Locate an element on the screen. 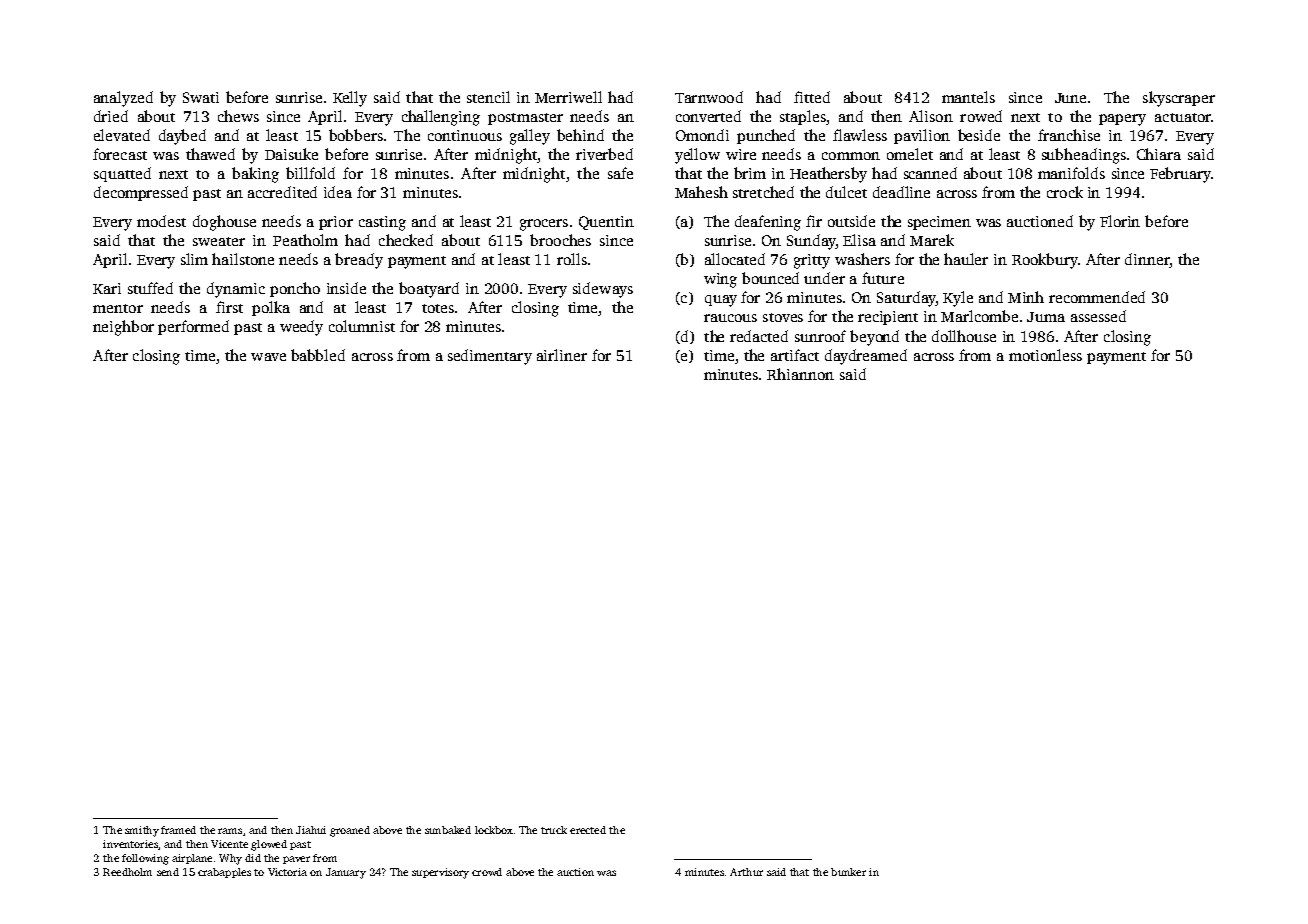 The width and height of the screenshot is (1308, 924). Arthur is located at coordinates (746, 872).
